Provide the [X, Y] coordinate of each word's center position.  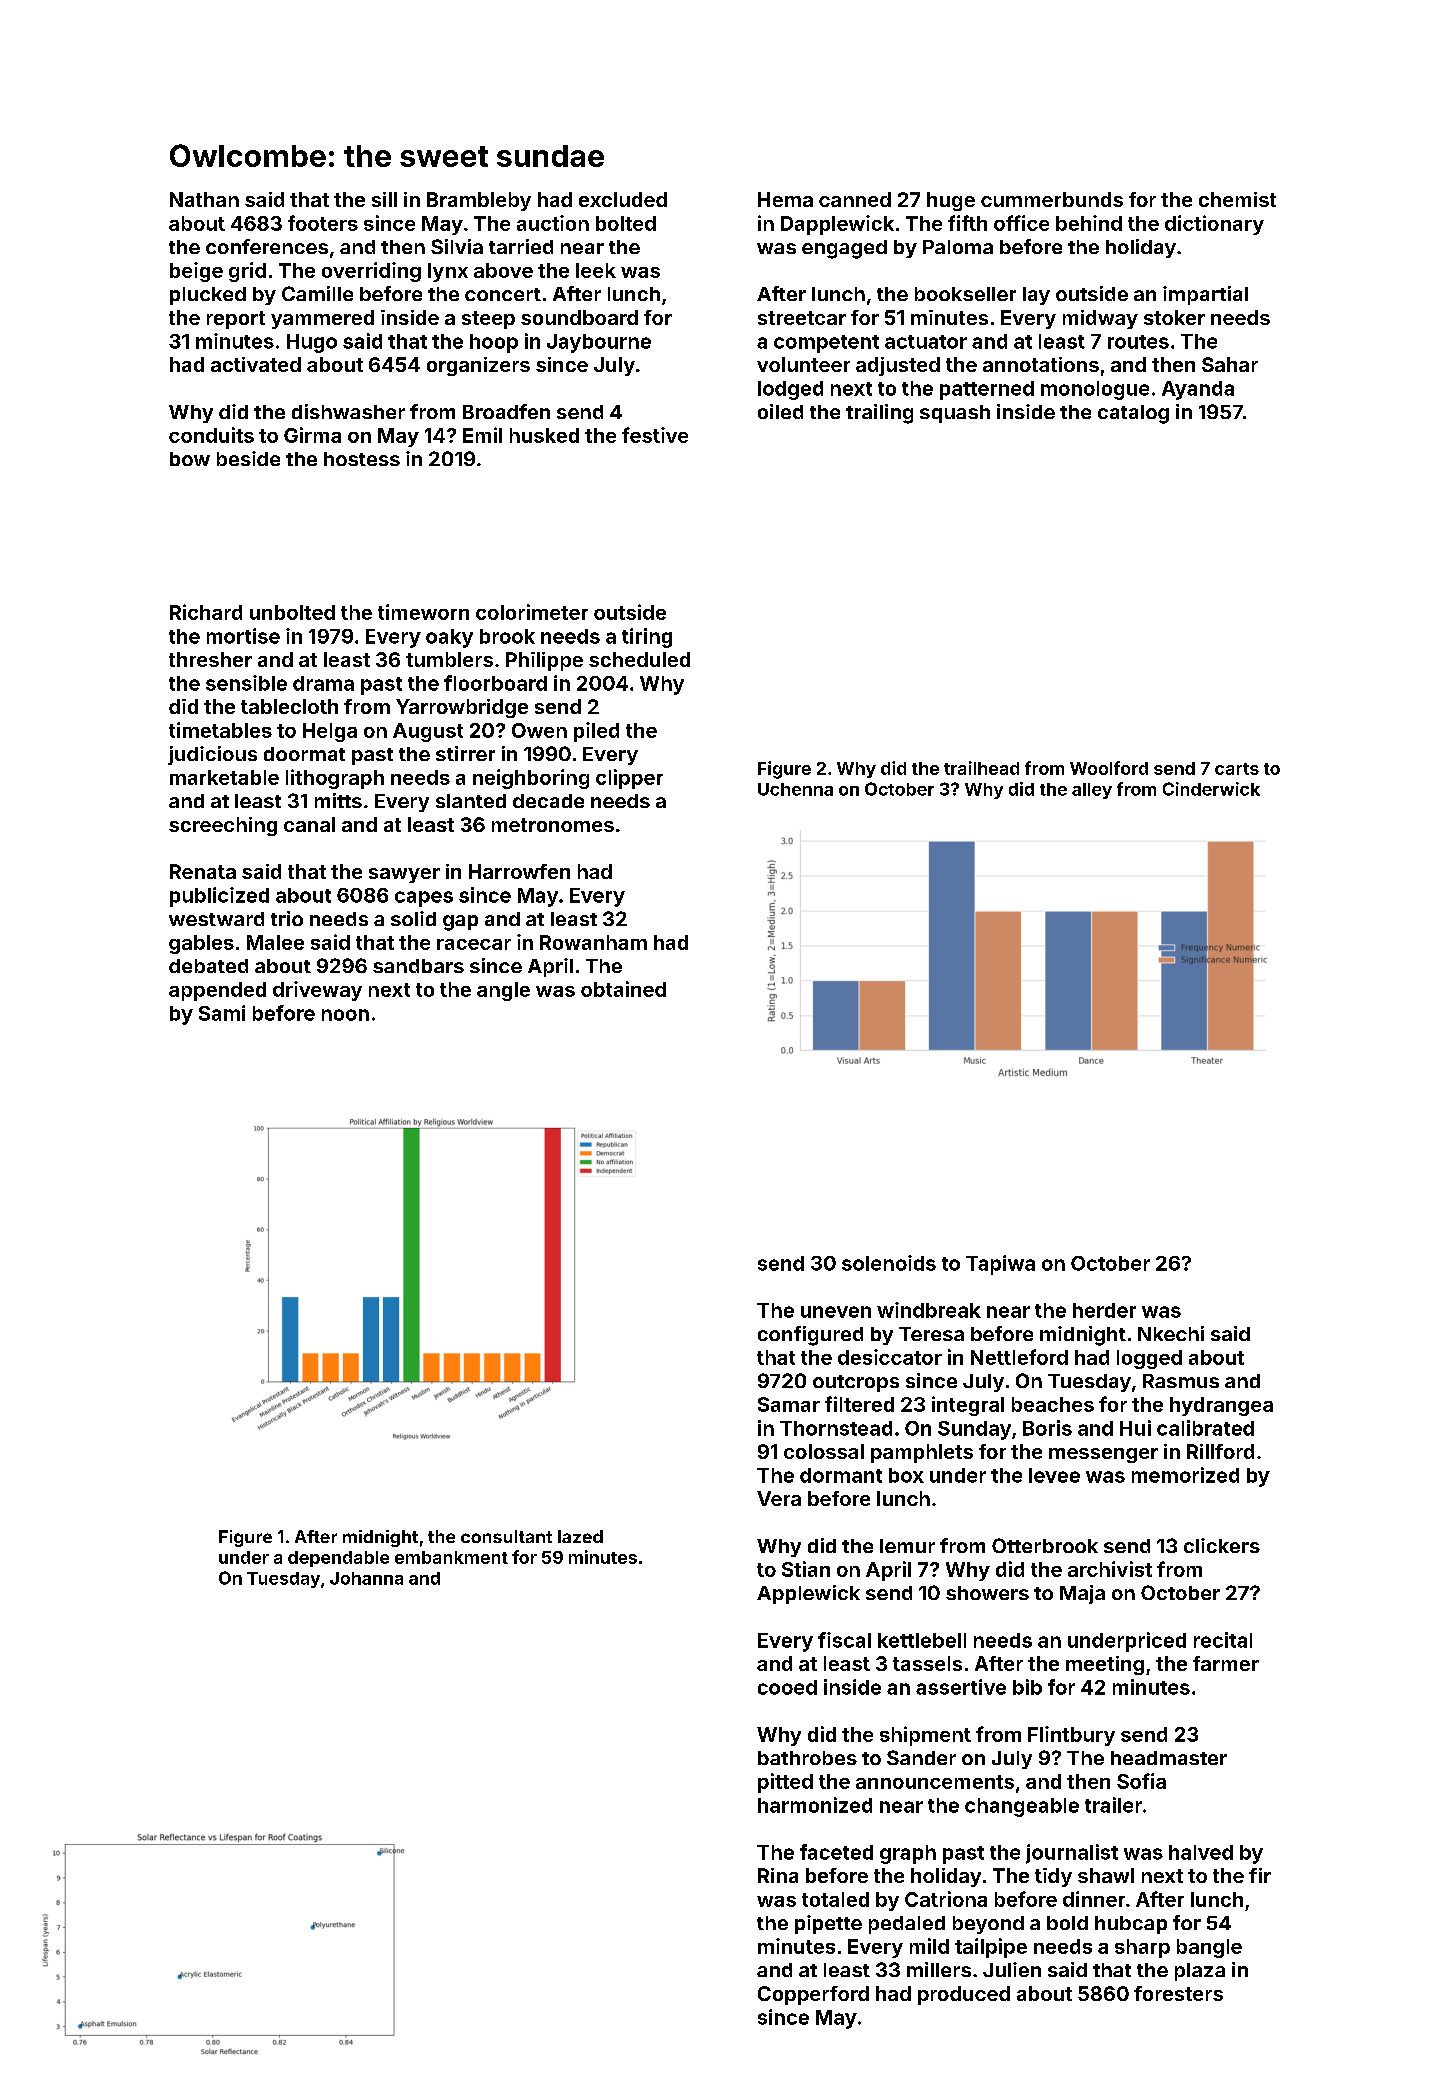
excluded [623, 199]
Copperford [813, 1995]
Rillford [1220, 1451]
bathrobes [807, 1758]
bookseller [965, 294]
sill [384, 199]
